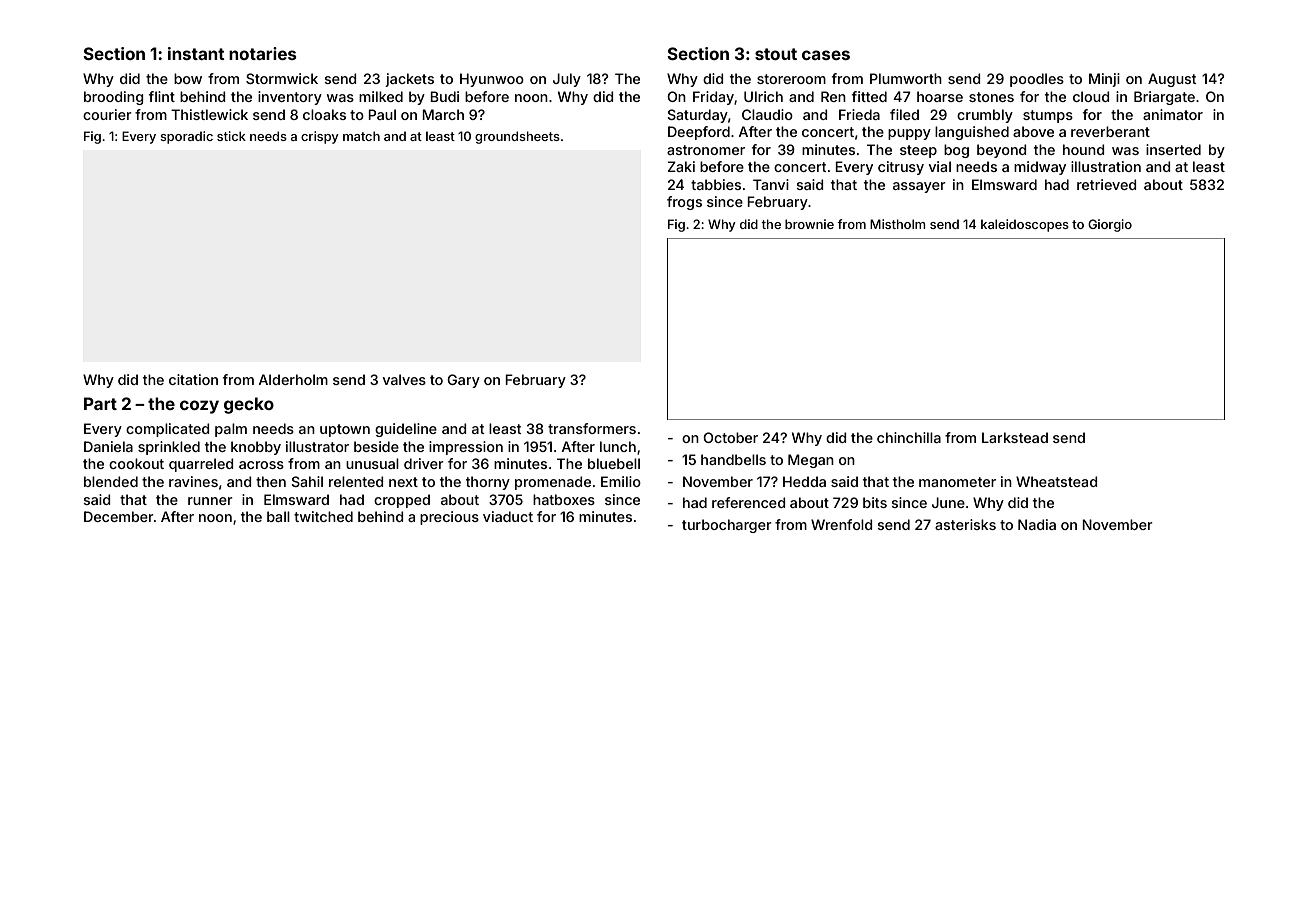  What do you see at coordinates (186, 137) in the page?
I see `sporadic` at bounding box center [186, 137].
